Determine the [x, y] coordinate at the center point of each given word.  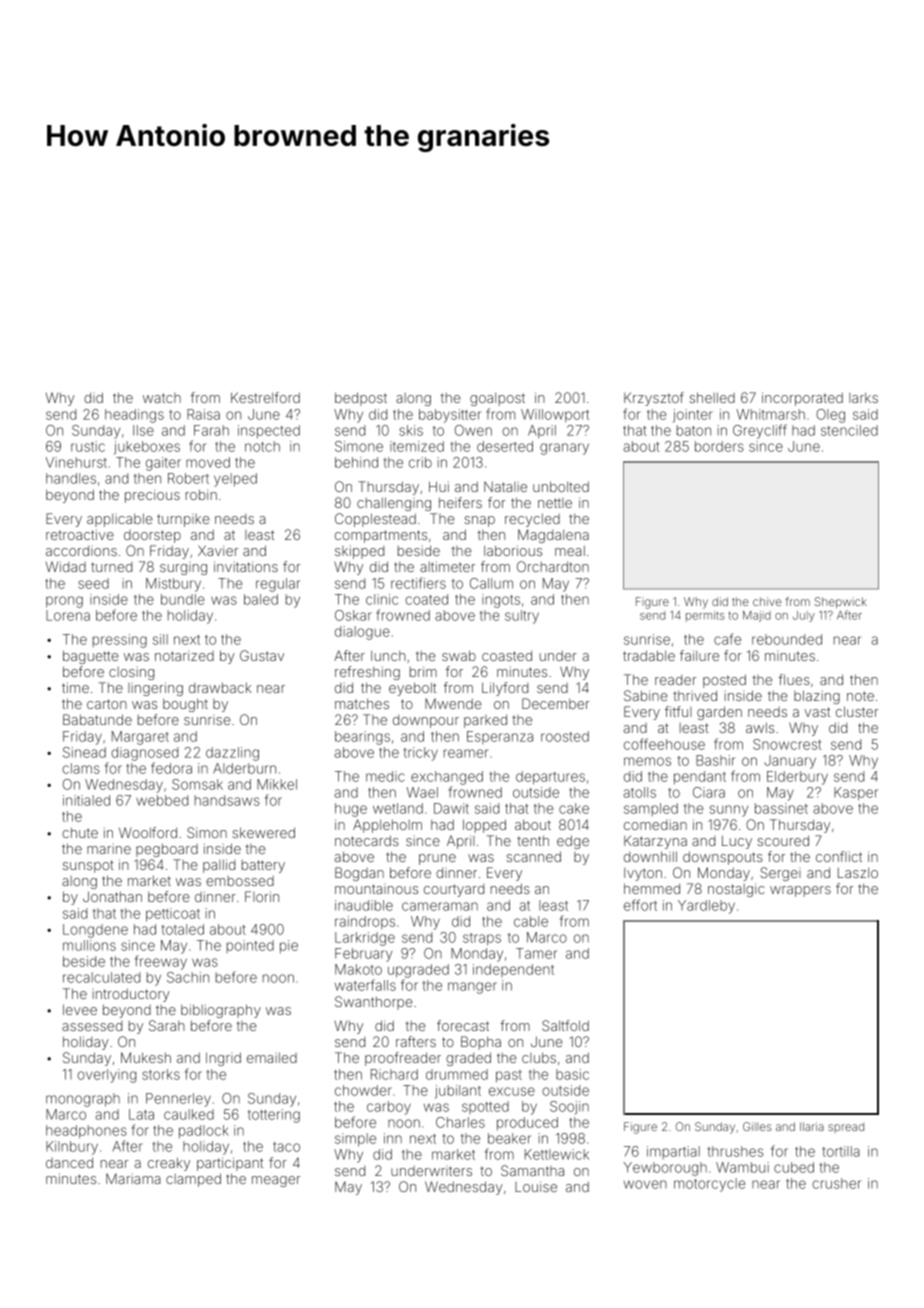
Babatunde [97, 719]
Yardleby [706, 907]
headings [134, 416]
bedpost [361, 399]
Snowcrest [787, 744]
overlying [106, 1076]
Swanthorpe [374, 1003]
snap [479, 521]
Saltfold [565, 1025]
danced [69, 1162]
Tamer [536, 953]
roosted [565, 736]
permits [705, 616]
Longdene [95, 931]
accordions [81, 550]
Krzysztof [654, 399]
